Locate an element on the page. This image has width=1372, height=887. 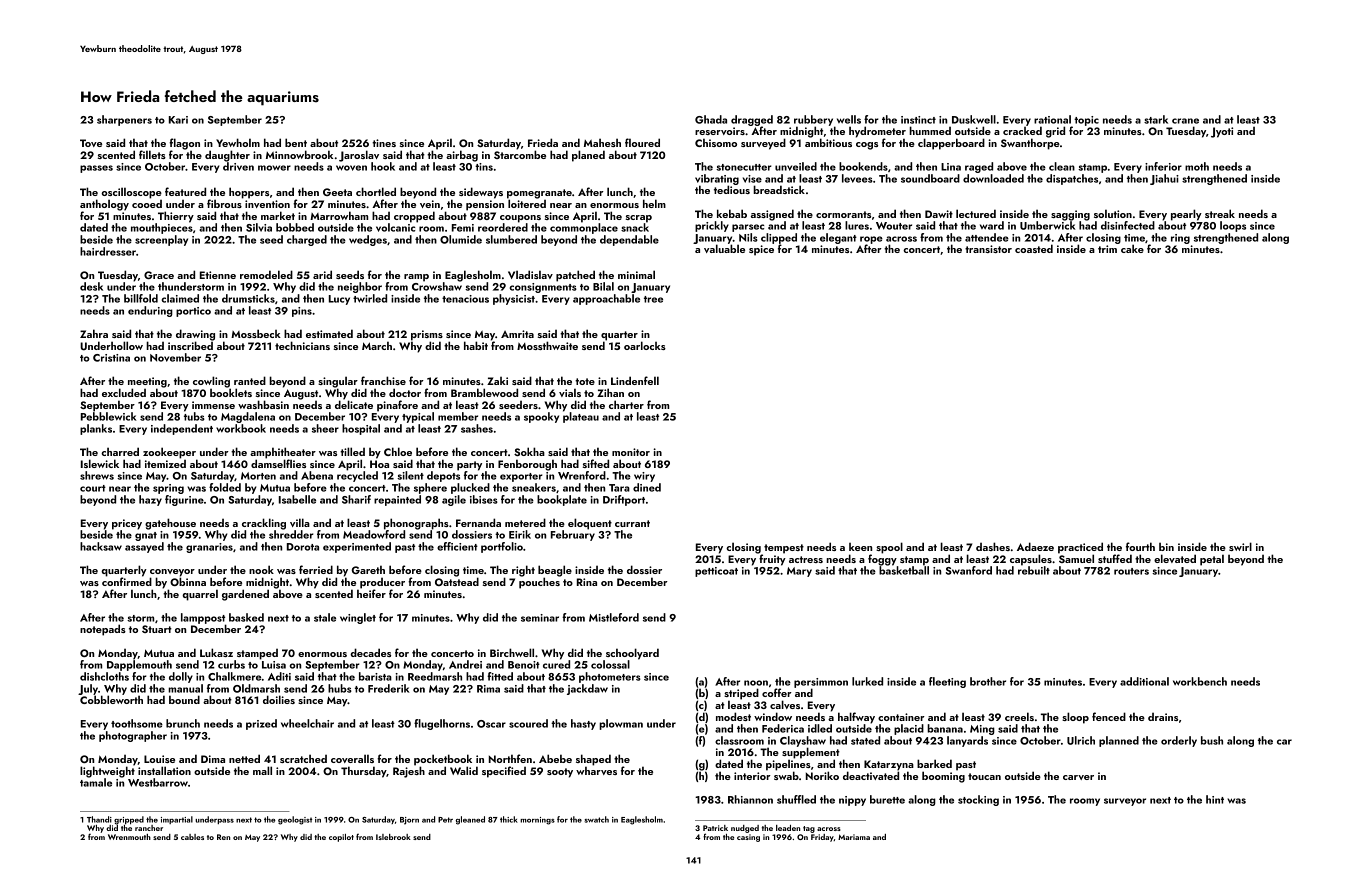
petal is located at coordinates (1212, 560).
